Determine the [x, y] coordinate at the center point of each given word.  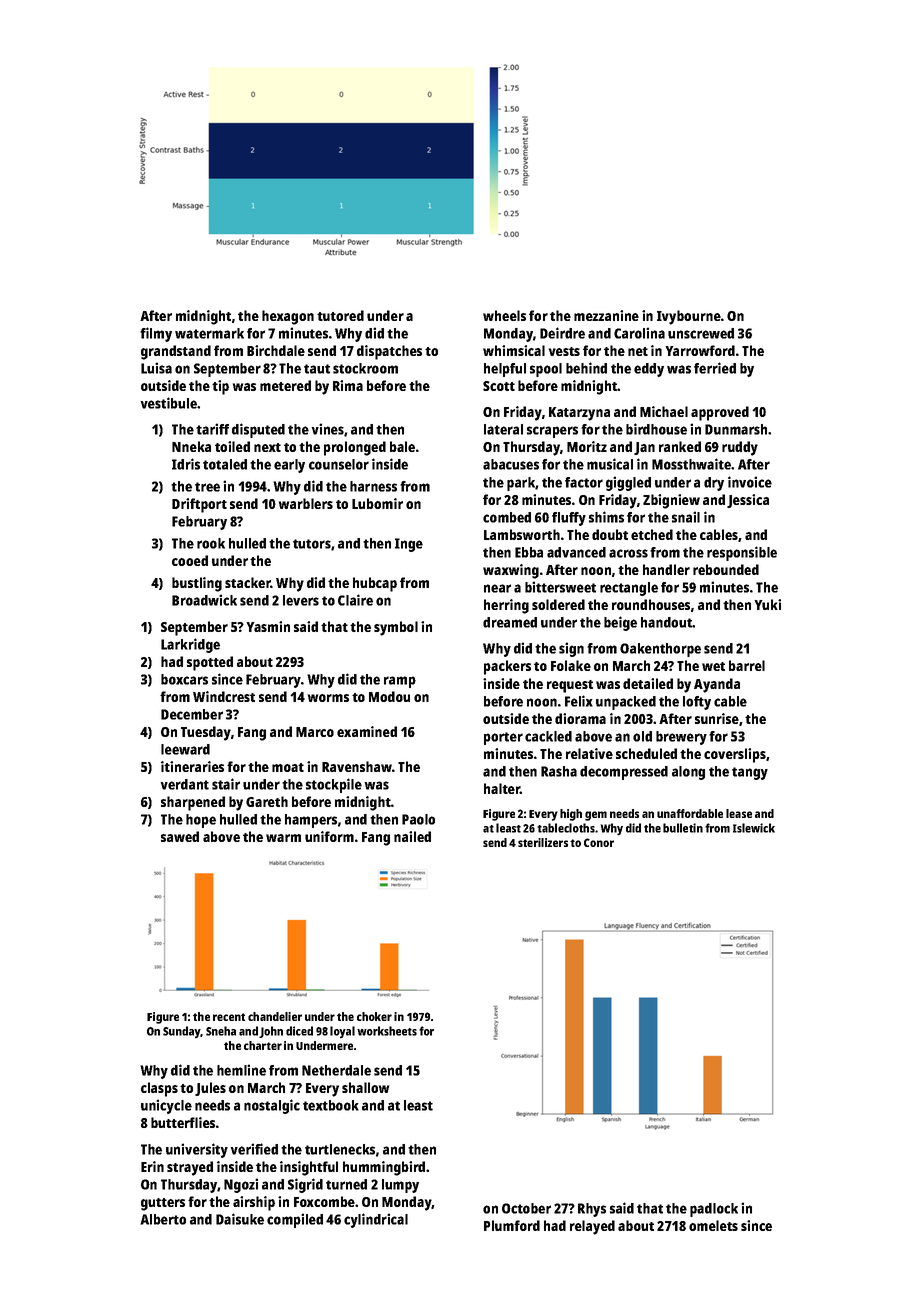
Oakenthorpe [660, 650]
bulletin [683, 828]
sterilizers [543, 842]
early [289, 466]
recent [229, 1017]
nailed [412, 836]
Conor [599, 842]
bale [402, 446]
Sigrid [305, 1185]
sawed [180, 836]
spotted [210, 663]
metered [285, 385]
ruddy [740, 448]
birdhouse [656, 429]
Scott [499, 386]
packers [507, 667]
